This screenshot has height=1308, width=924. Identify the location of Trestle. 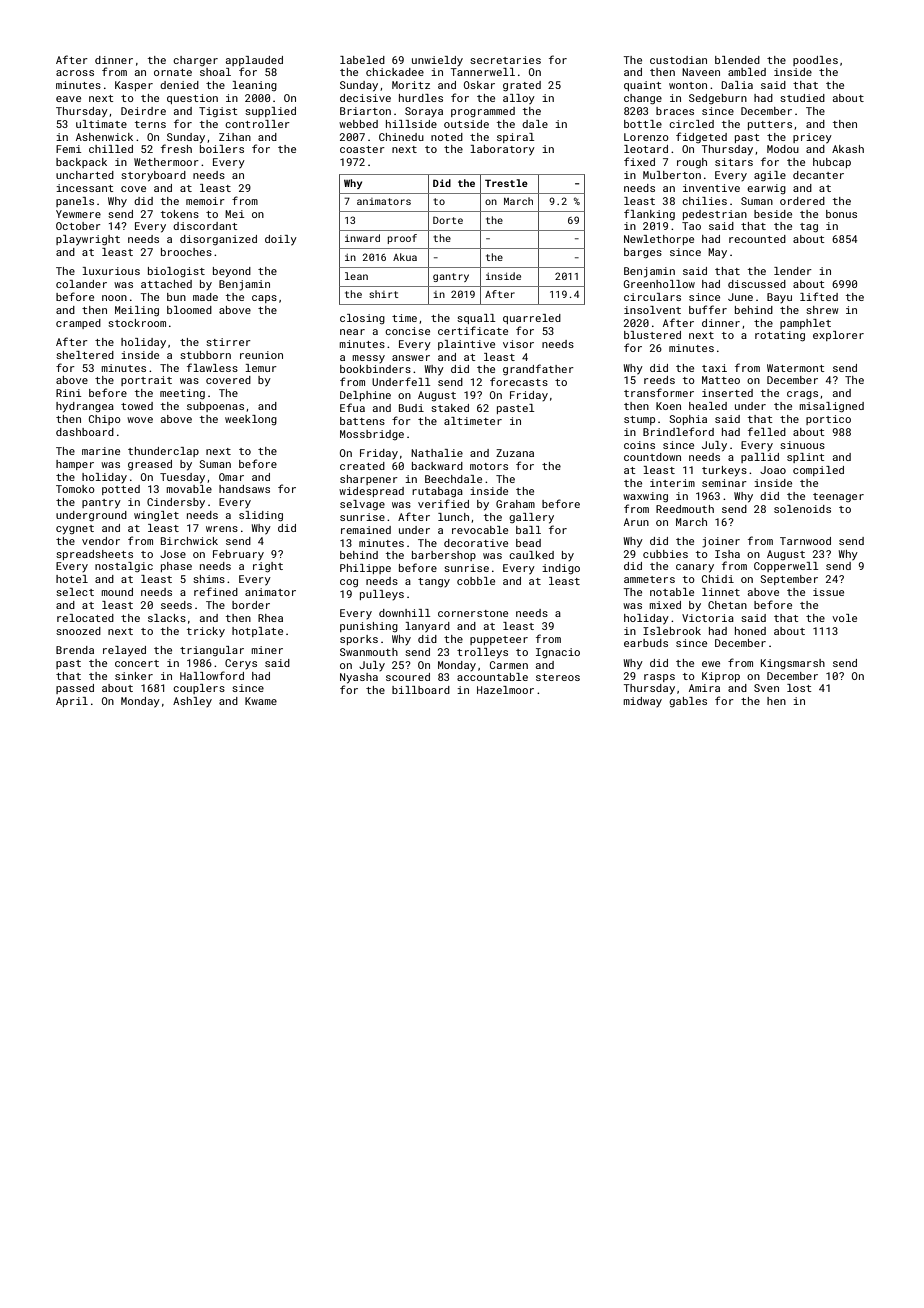
(506, 183).
